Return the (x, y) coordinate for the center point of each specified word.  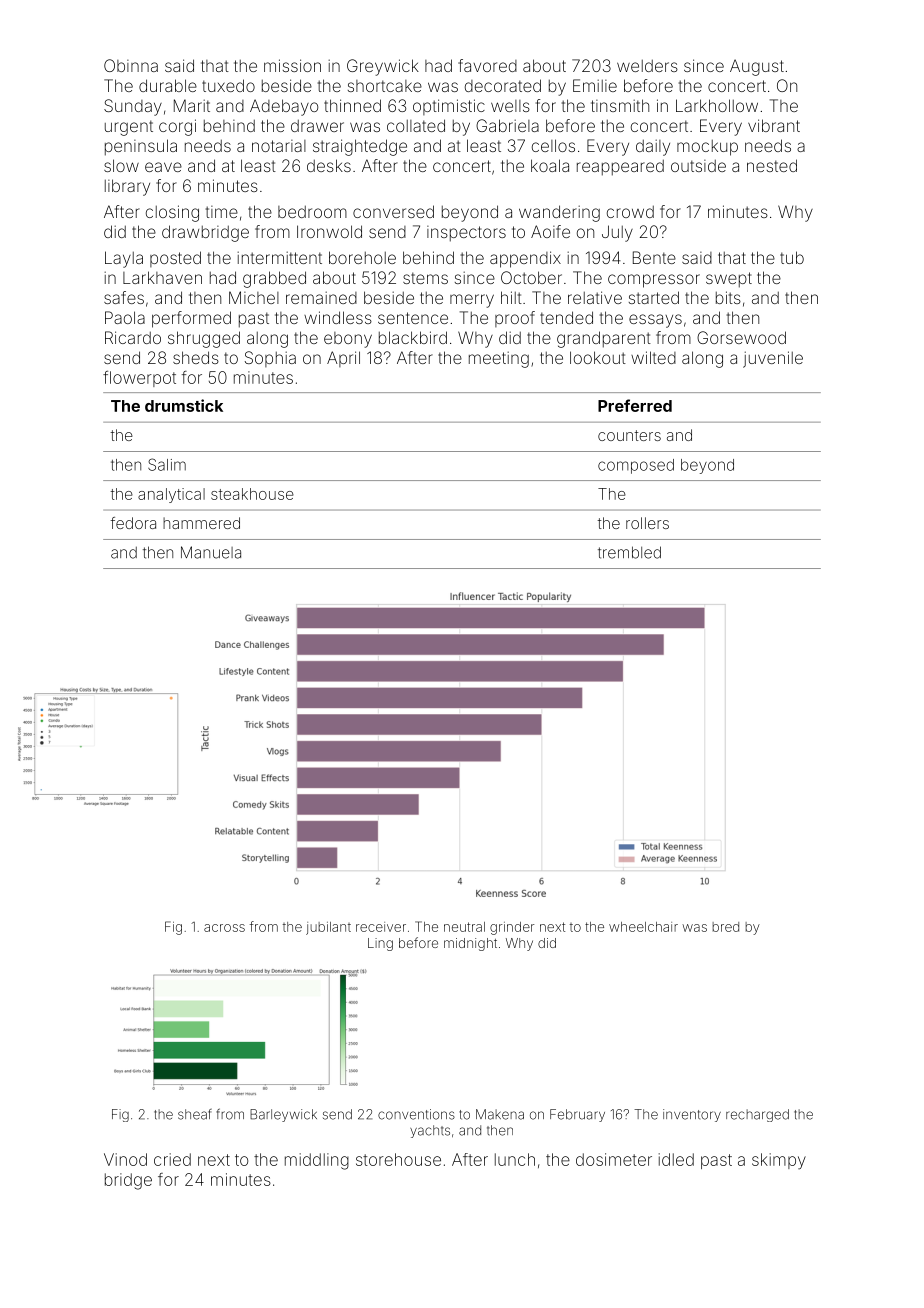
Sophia (270, 359)
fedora (133, 523)
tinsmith (620, 105)
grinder (512, 928)
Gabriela (507, 125)
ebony (348, 340)
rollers (647, 523)
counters (629, 435)
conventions (416, 1114)
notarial (279, 146)
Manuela (211, 552)
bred (725, 927)
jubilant (328, 928)
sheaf (195, 1114)
